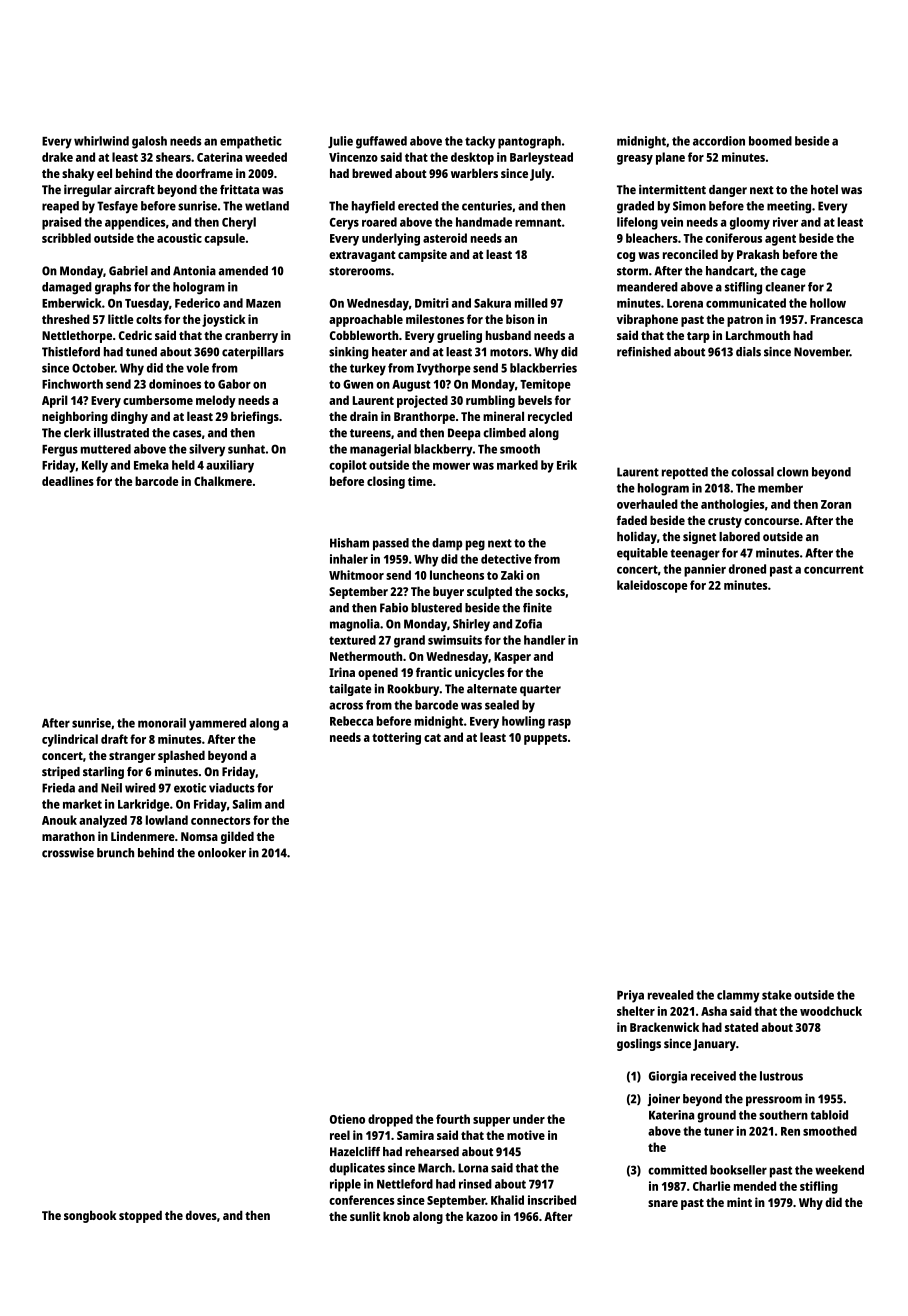 The image size is (908, 1316). Describe the element at coordinates (162, 723) in the document. I see `monorail` at that location.
